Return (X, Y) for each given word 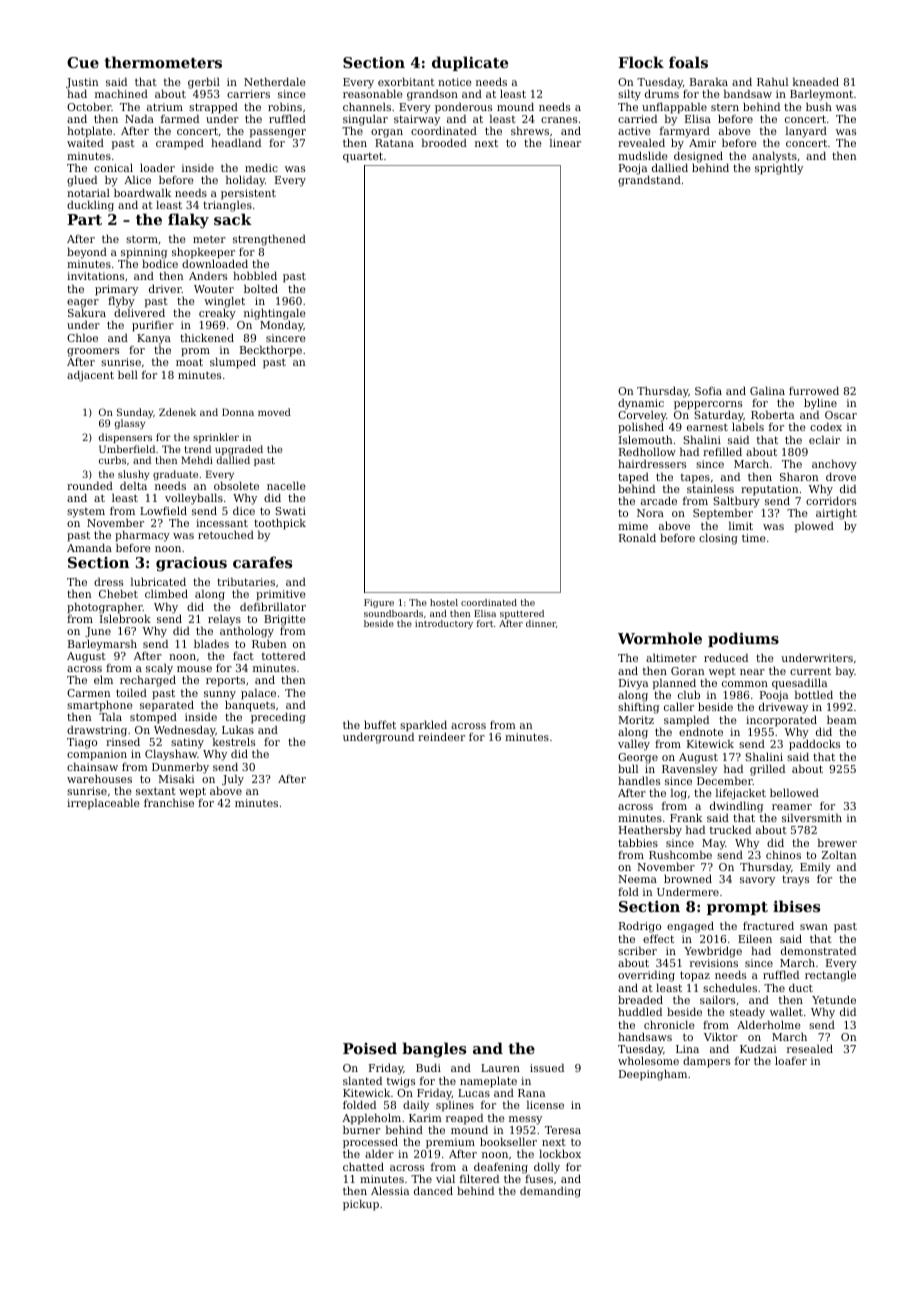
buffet (380, 724)
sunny (220, 695)
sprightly (779, 169)
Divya (633, 685)
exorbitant (406, 81)
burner (361, 1129)
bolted (261, 288)
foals (688, 62)
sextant (156, 791)
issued (547, 1067)
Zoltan (839, 854)
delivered (139, 313)
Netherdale (275, 81)
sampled (686, 721)
